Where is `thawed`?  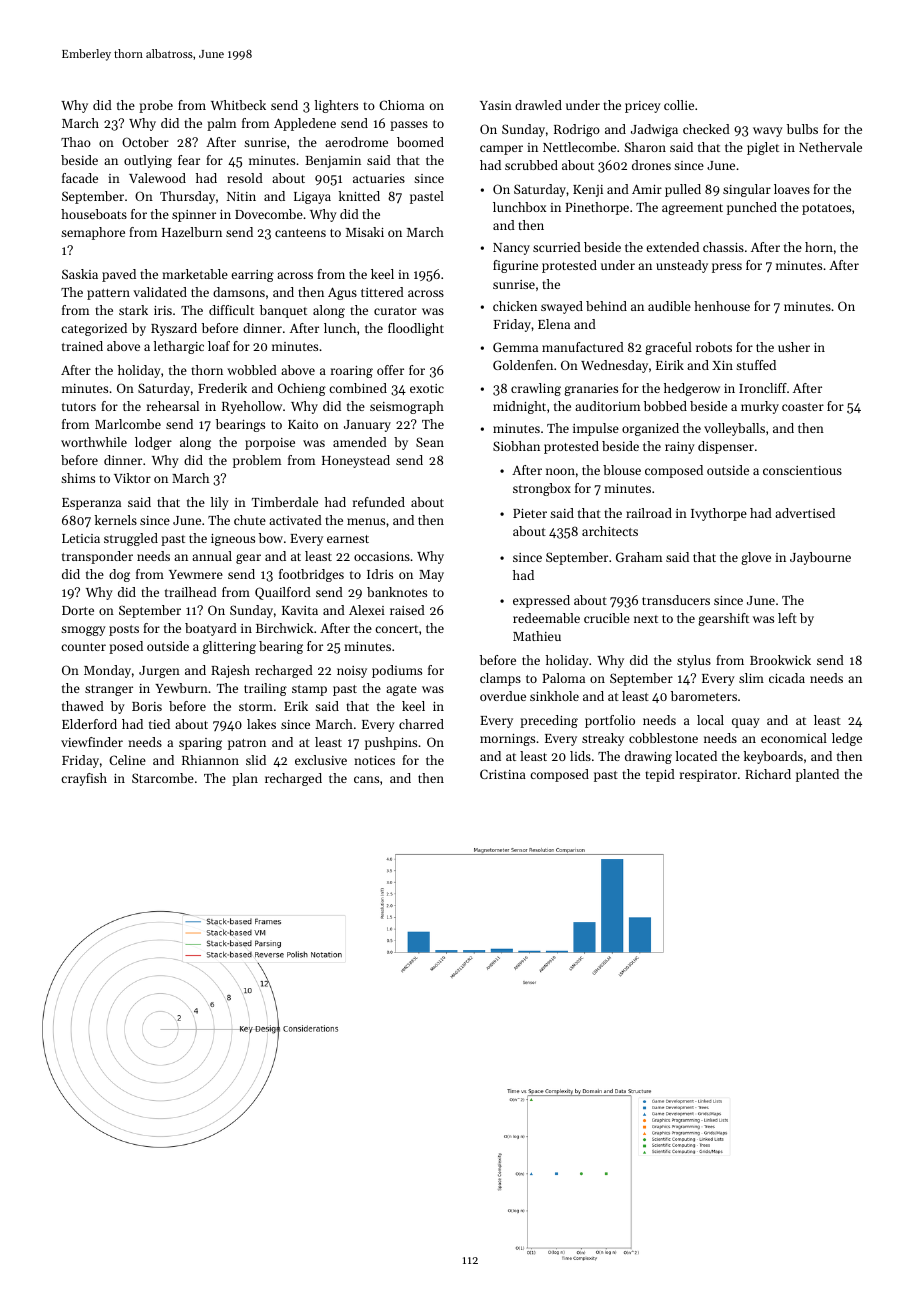 thawed is located at coordinates (83, 706).
